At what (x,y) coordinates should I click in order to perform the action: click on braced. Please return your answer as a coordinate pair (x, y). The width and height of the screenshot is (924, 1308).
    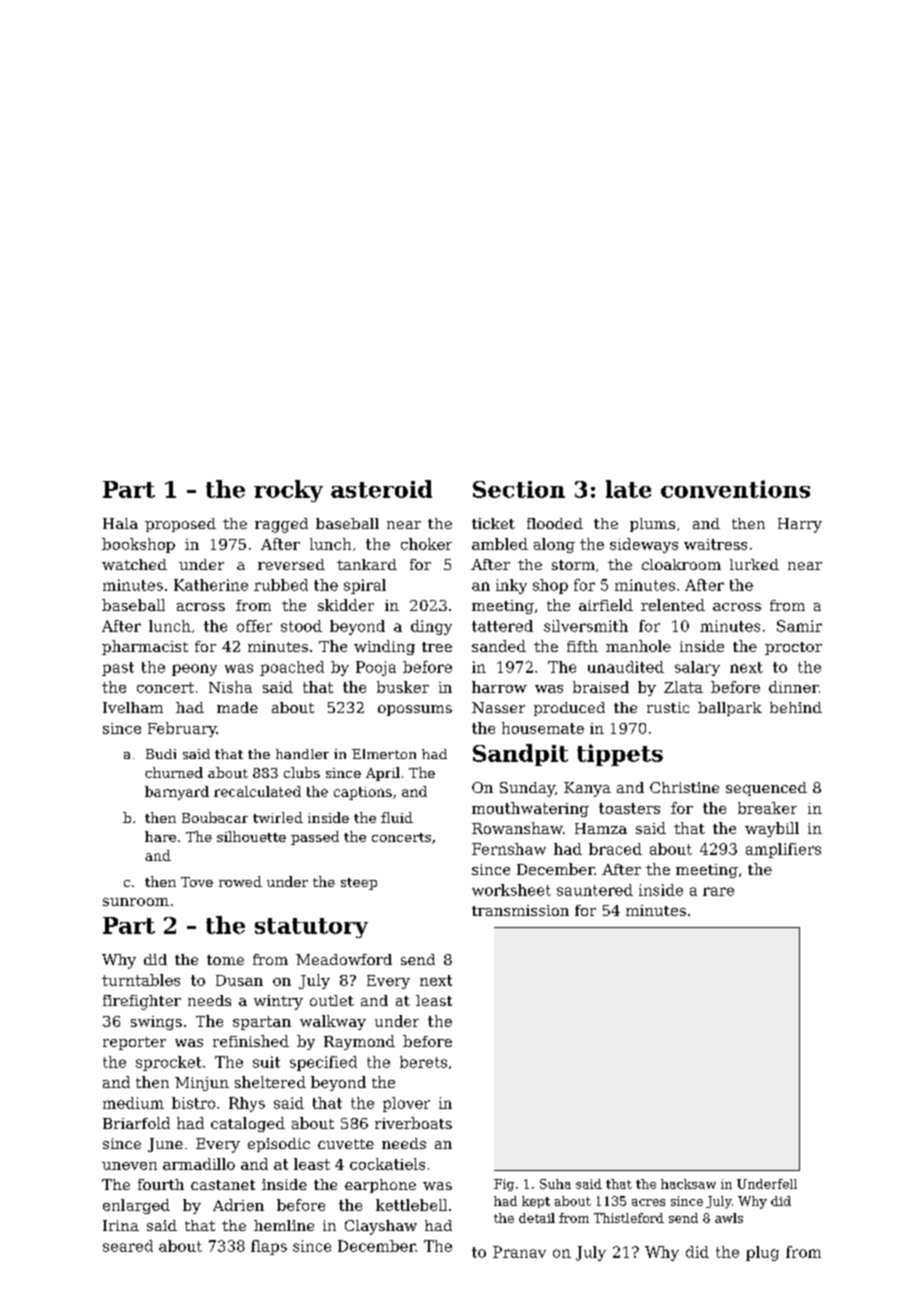
    Looking at the image, I should click on (615, 849).
